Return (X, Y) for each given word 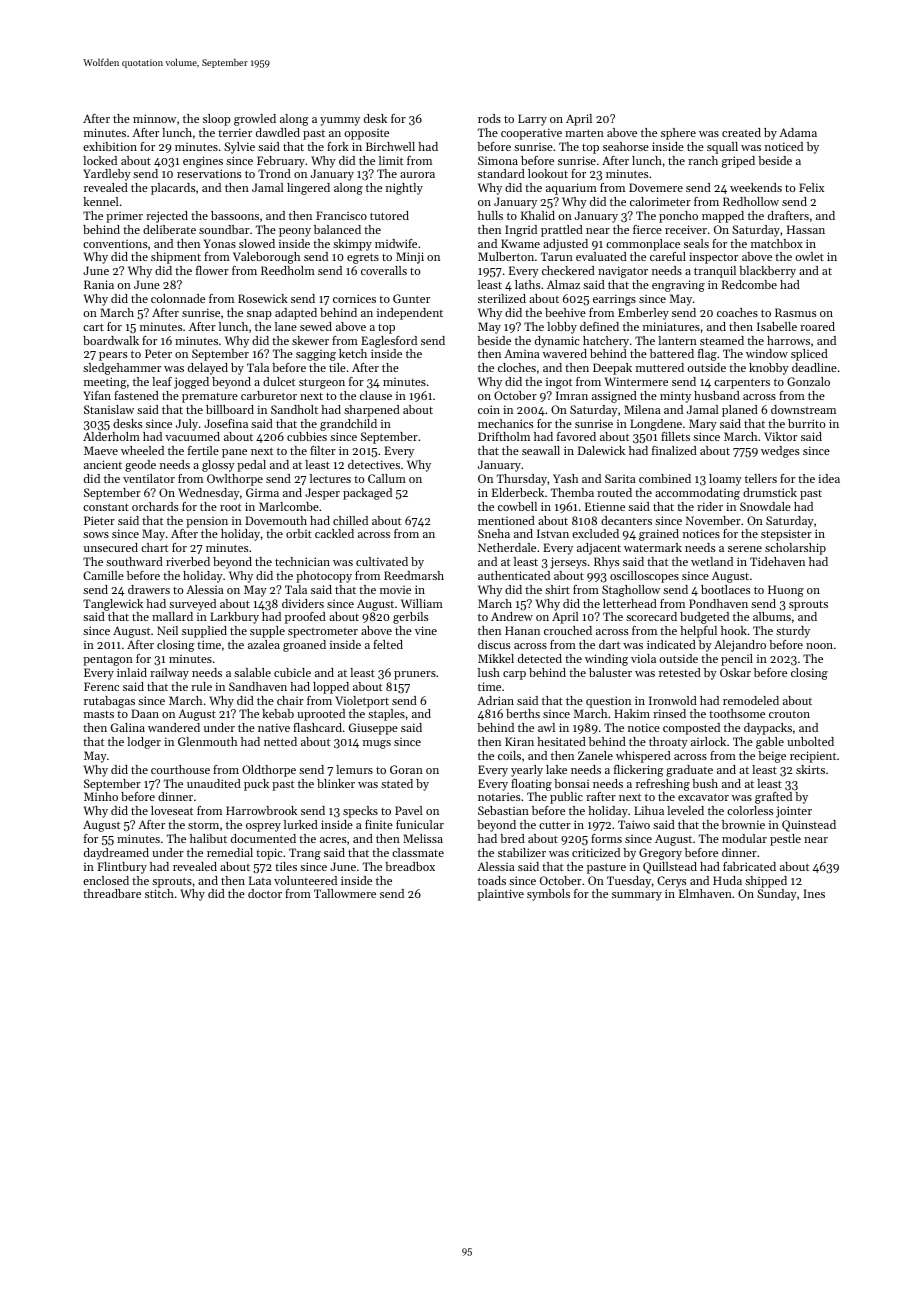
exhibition (110, 146)
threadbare (112, 893)
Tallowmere (345, 893)
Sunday (777, 895)
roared (817, 326)
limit (391, 160)
